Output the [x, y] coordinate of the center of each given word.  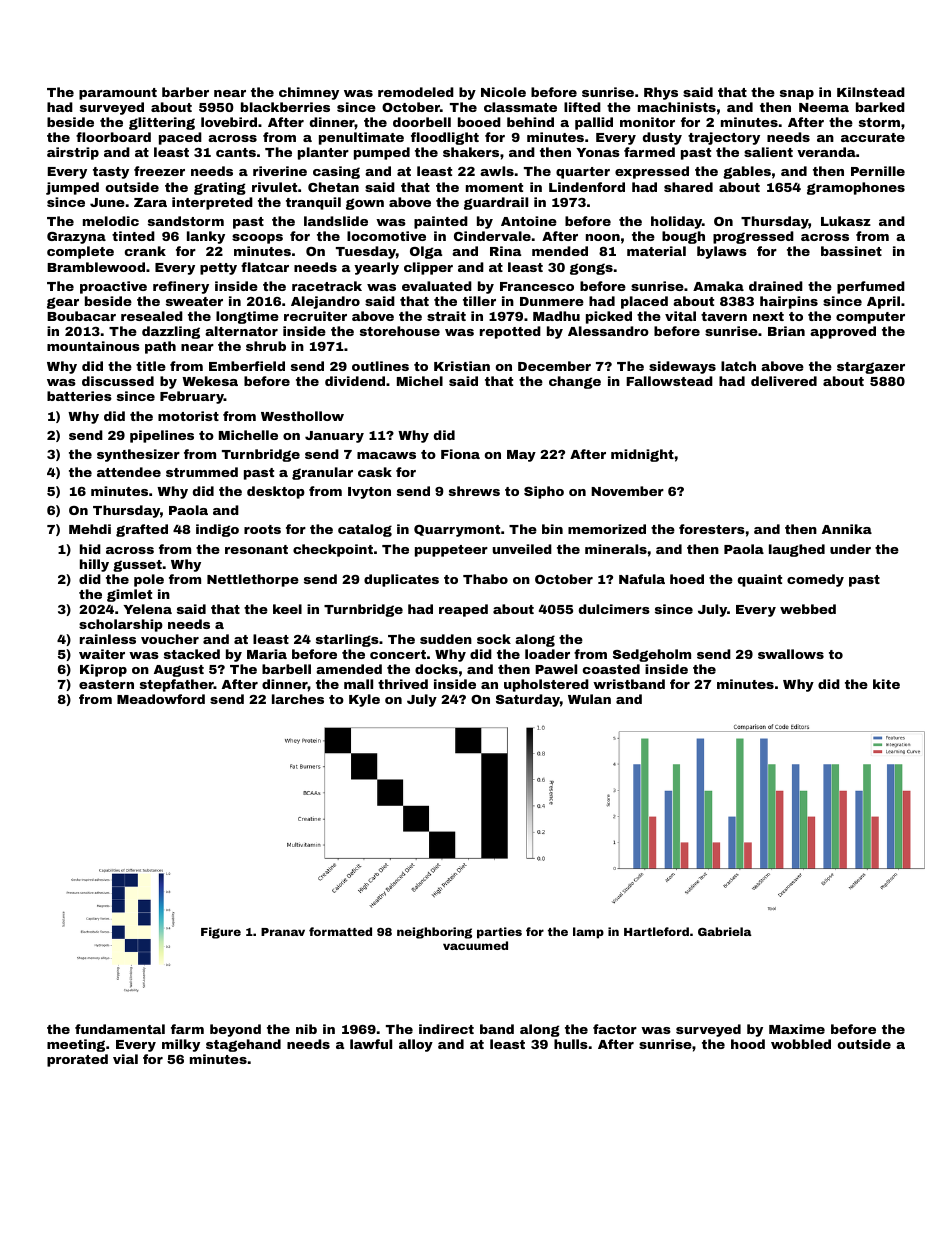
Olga [426, 252]
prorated [77, 1060]
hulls [571, 1044]
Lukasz [846, 221]
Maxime [797, 1029]
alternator [241, 331]
